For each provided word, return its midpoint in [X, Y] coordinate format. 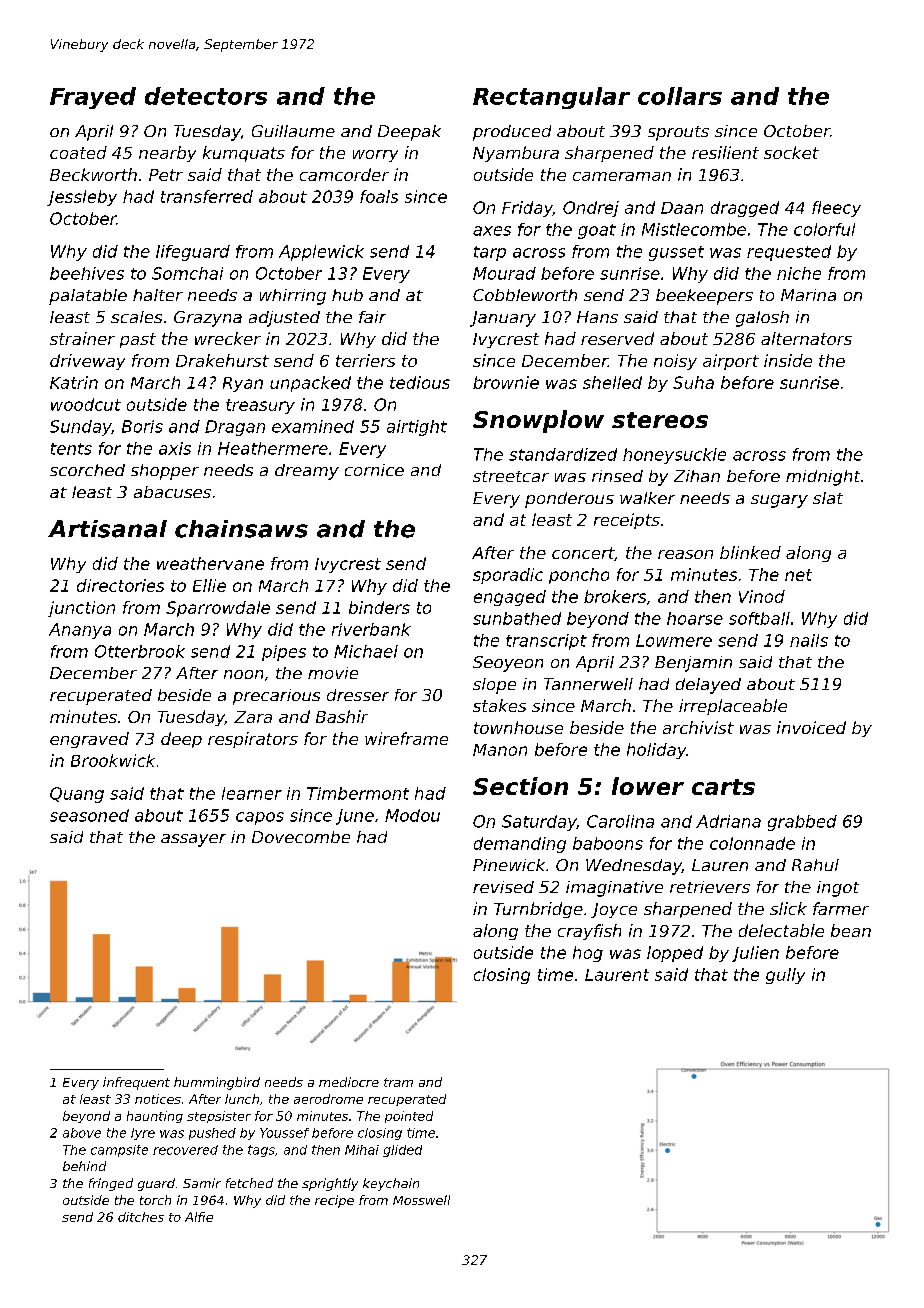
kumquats [244, 154]
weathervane [210, 563]
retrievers [710, 887]
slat [828, 498]
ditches [141, 1217]
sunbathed [517, 618]
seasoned [89, 815]
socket [791, 152]
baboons [608, 843]
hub [347, 295]
